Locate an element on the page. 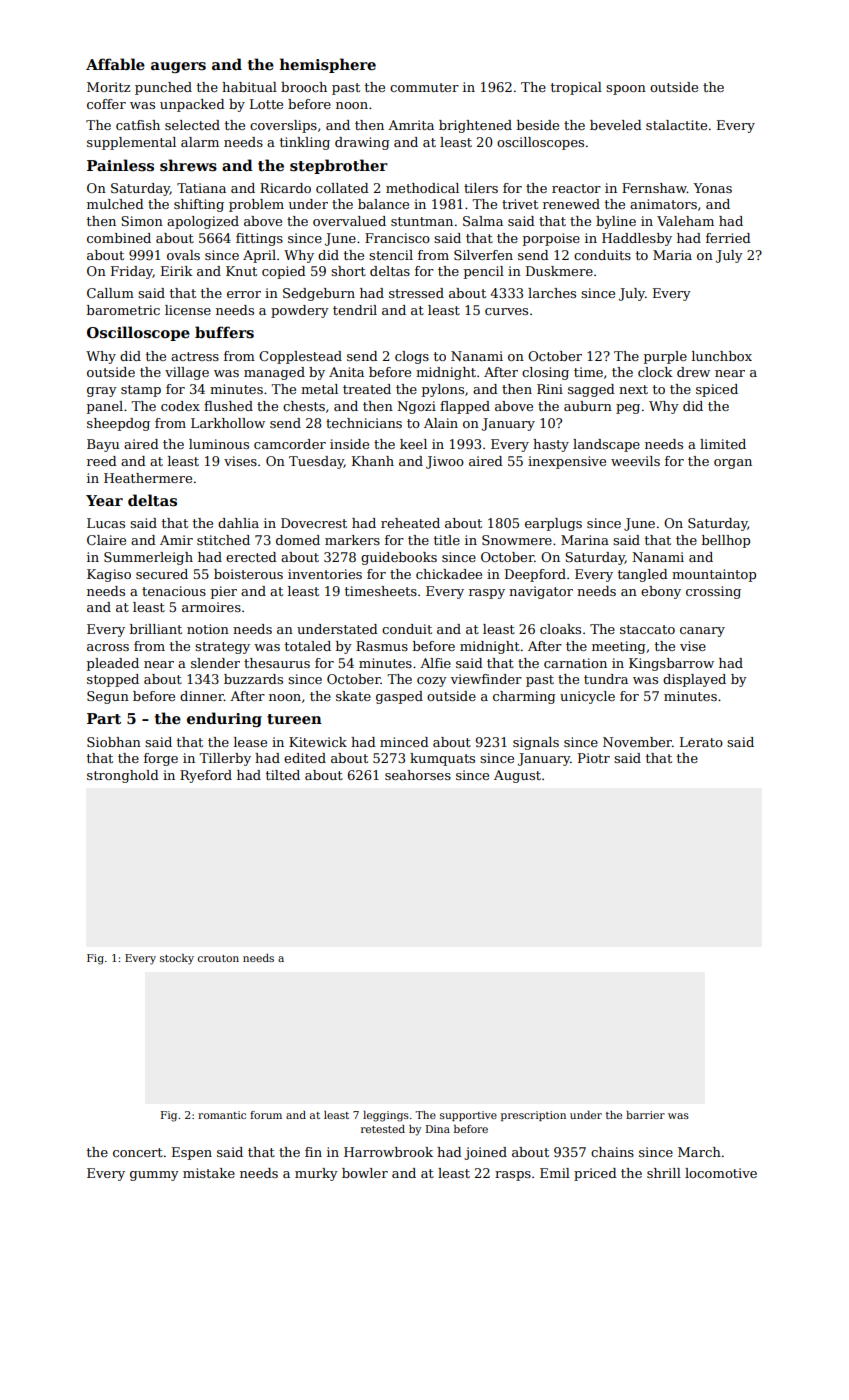 The width and height of the page is (849, 1400). gummy is located at coordinates (154, 1176).
